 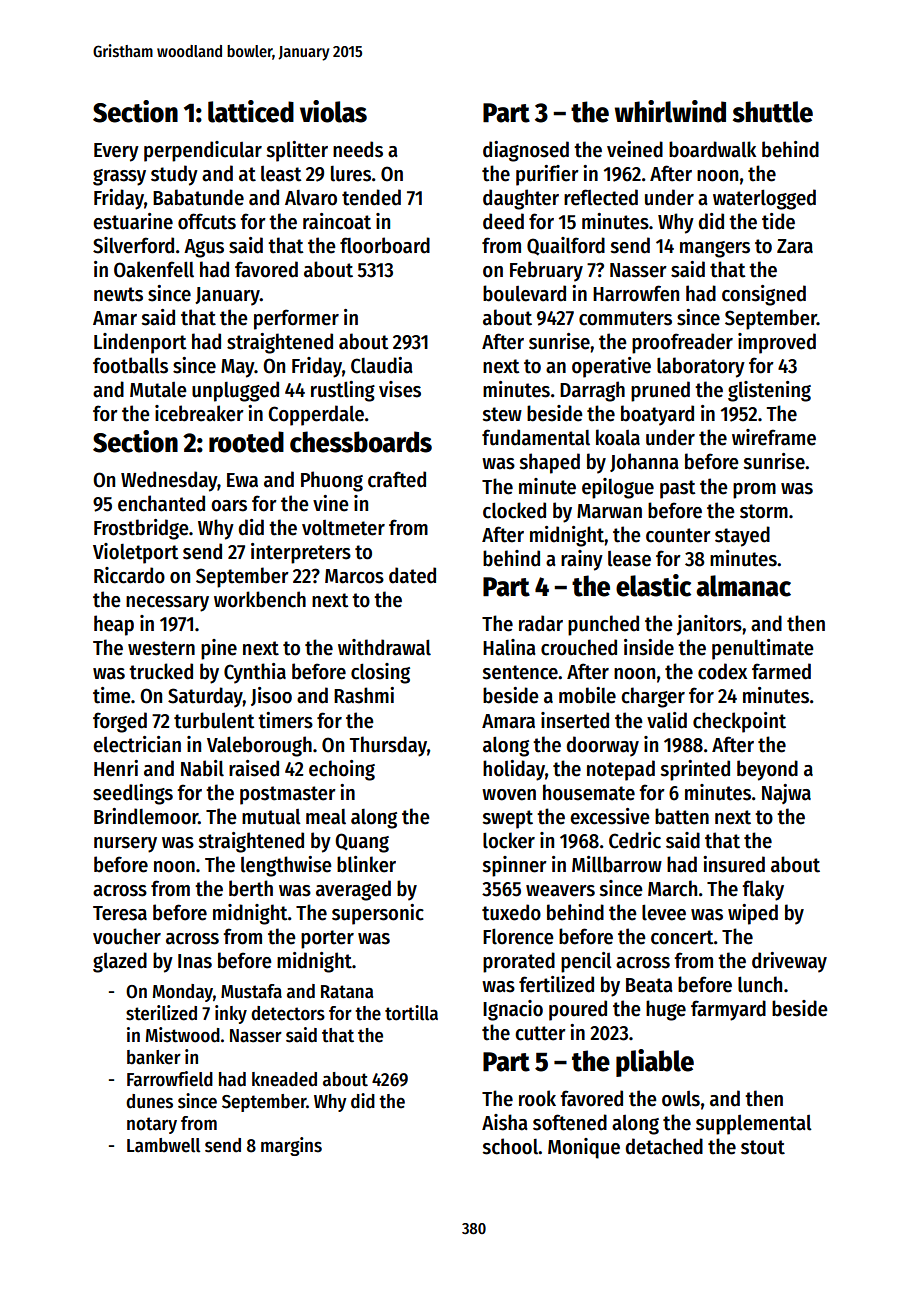 I want to click on Wednesday, so click(x=169, y=481).
